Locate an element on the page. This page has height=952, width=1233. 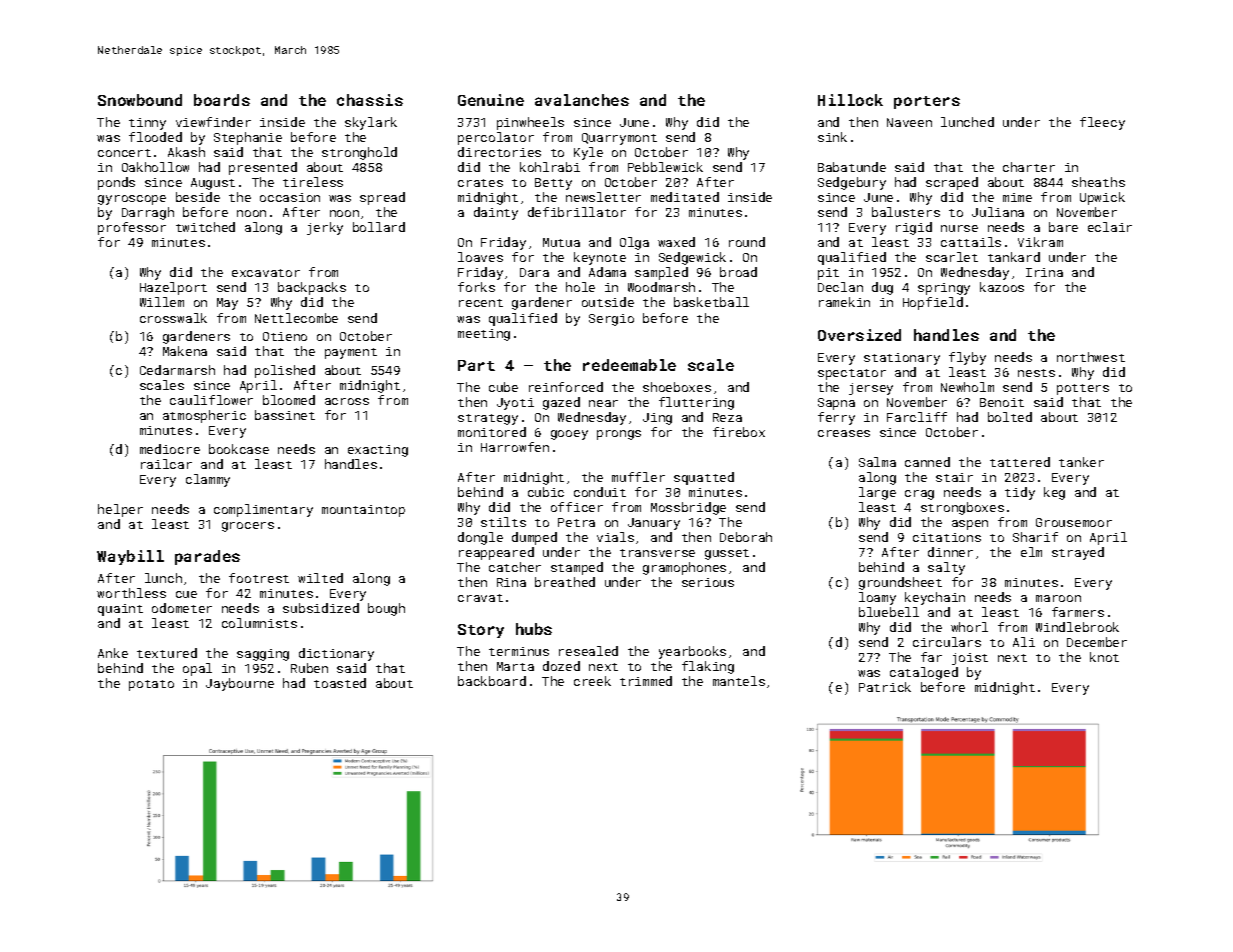
avalanches is located at coordinates (582, 100).
